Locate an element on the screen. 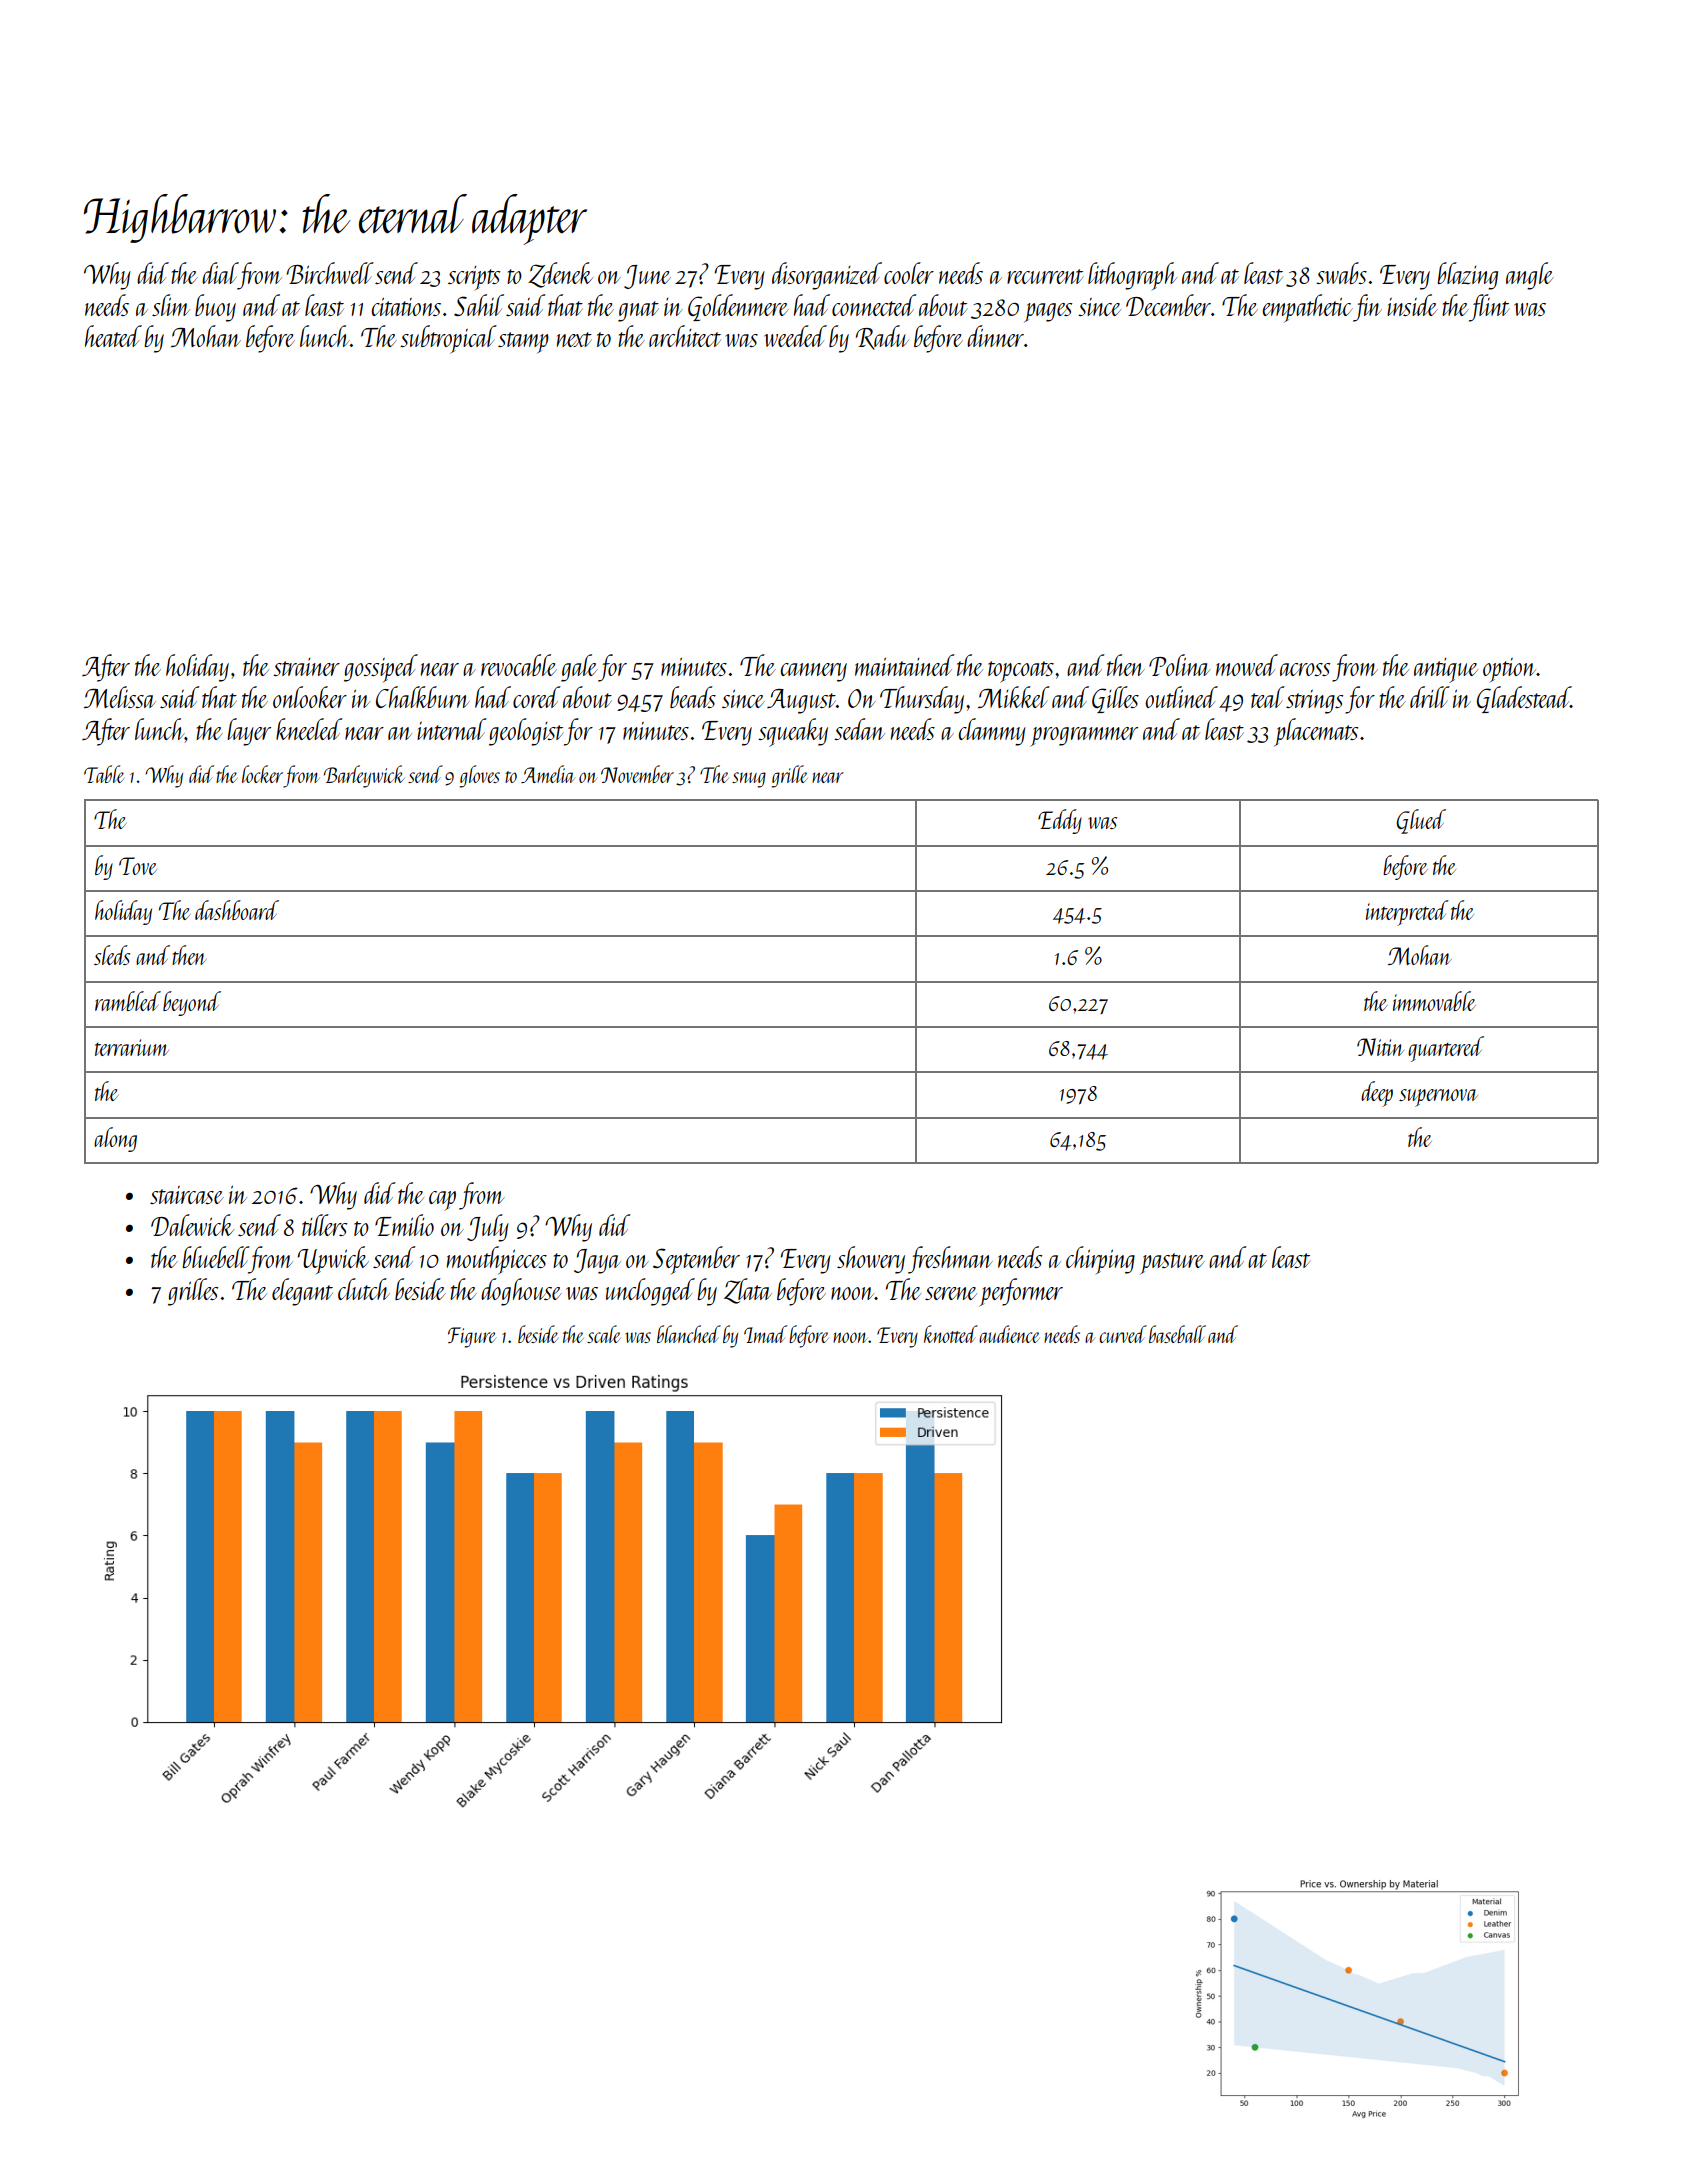  Radu is located at coordinates (882, 337).
